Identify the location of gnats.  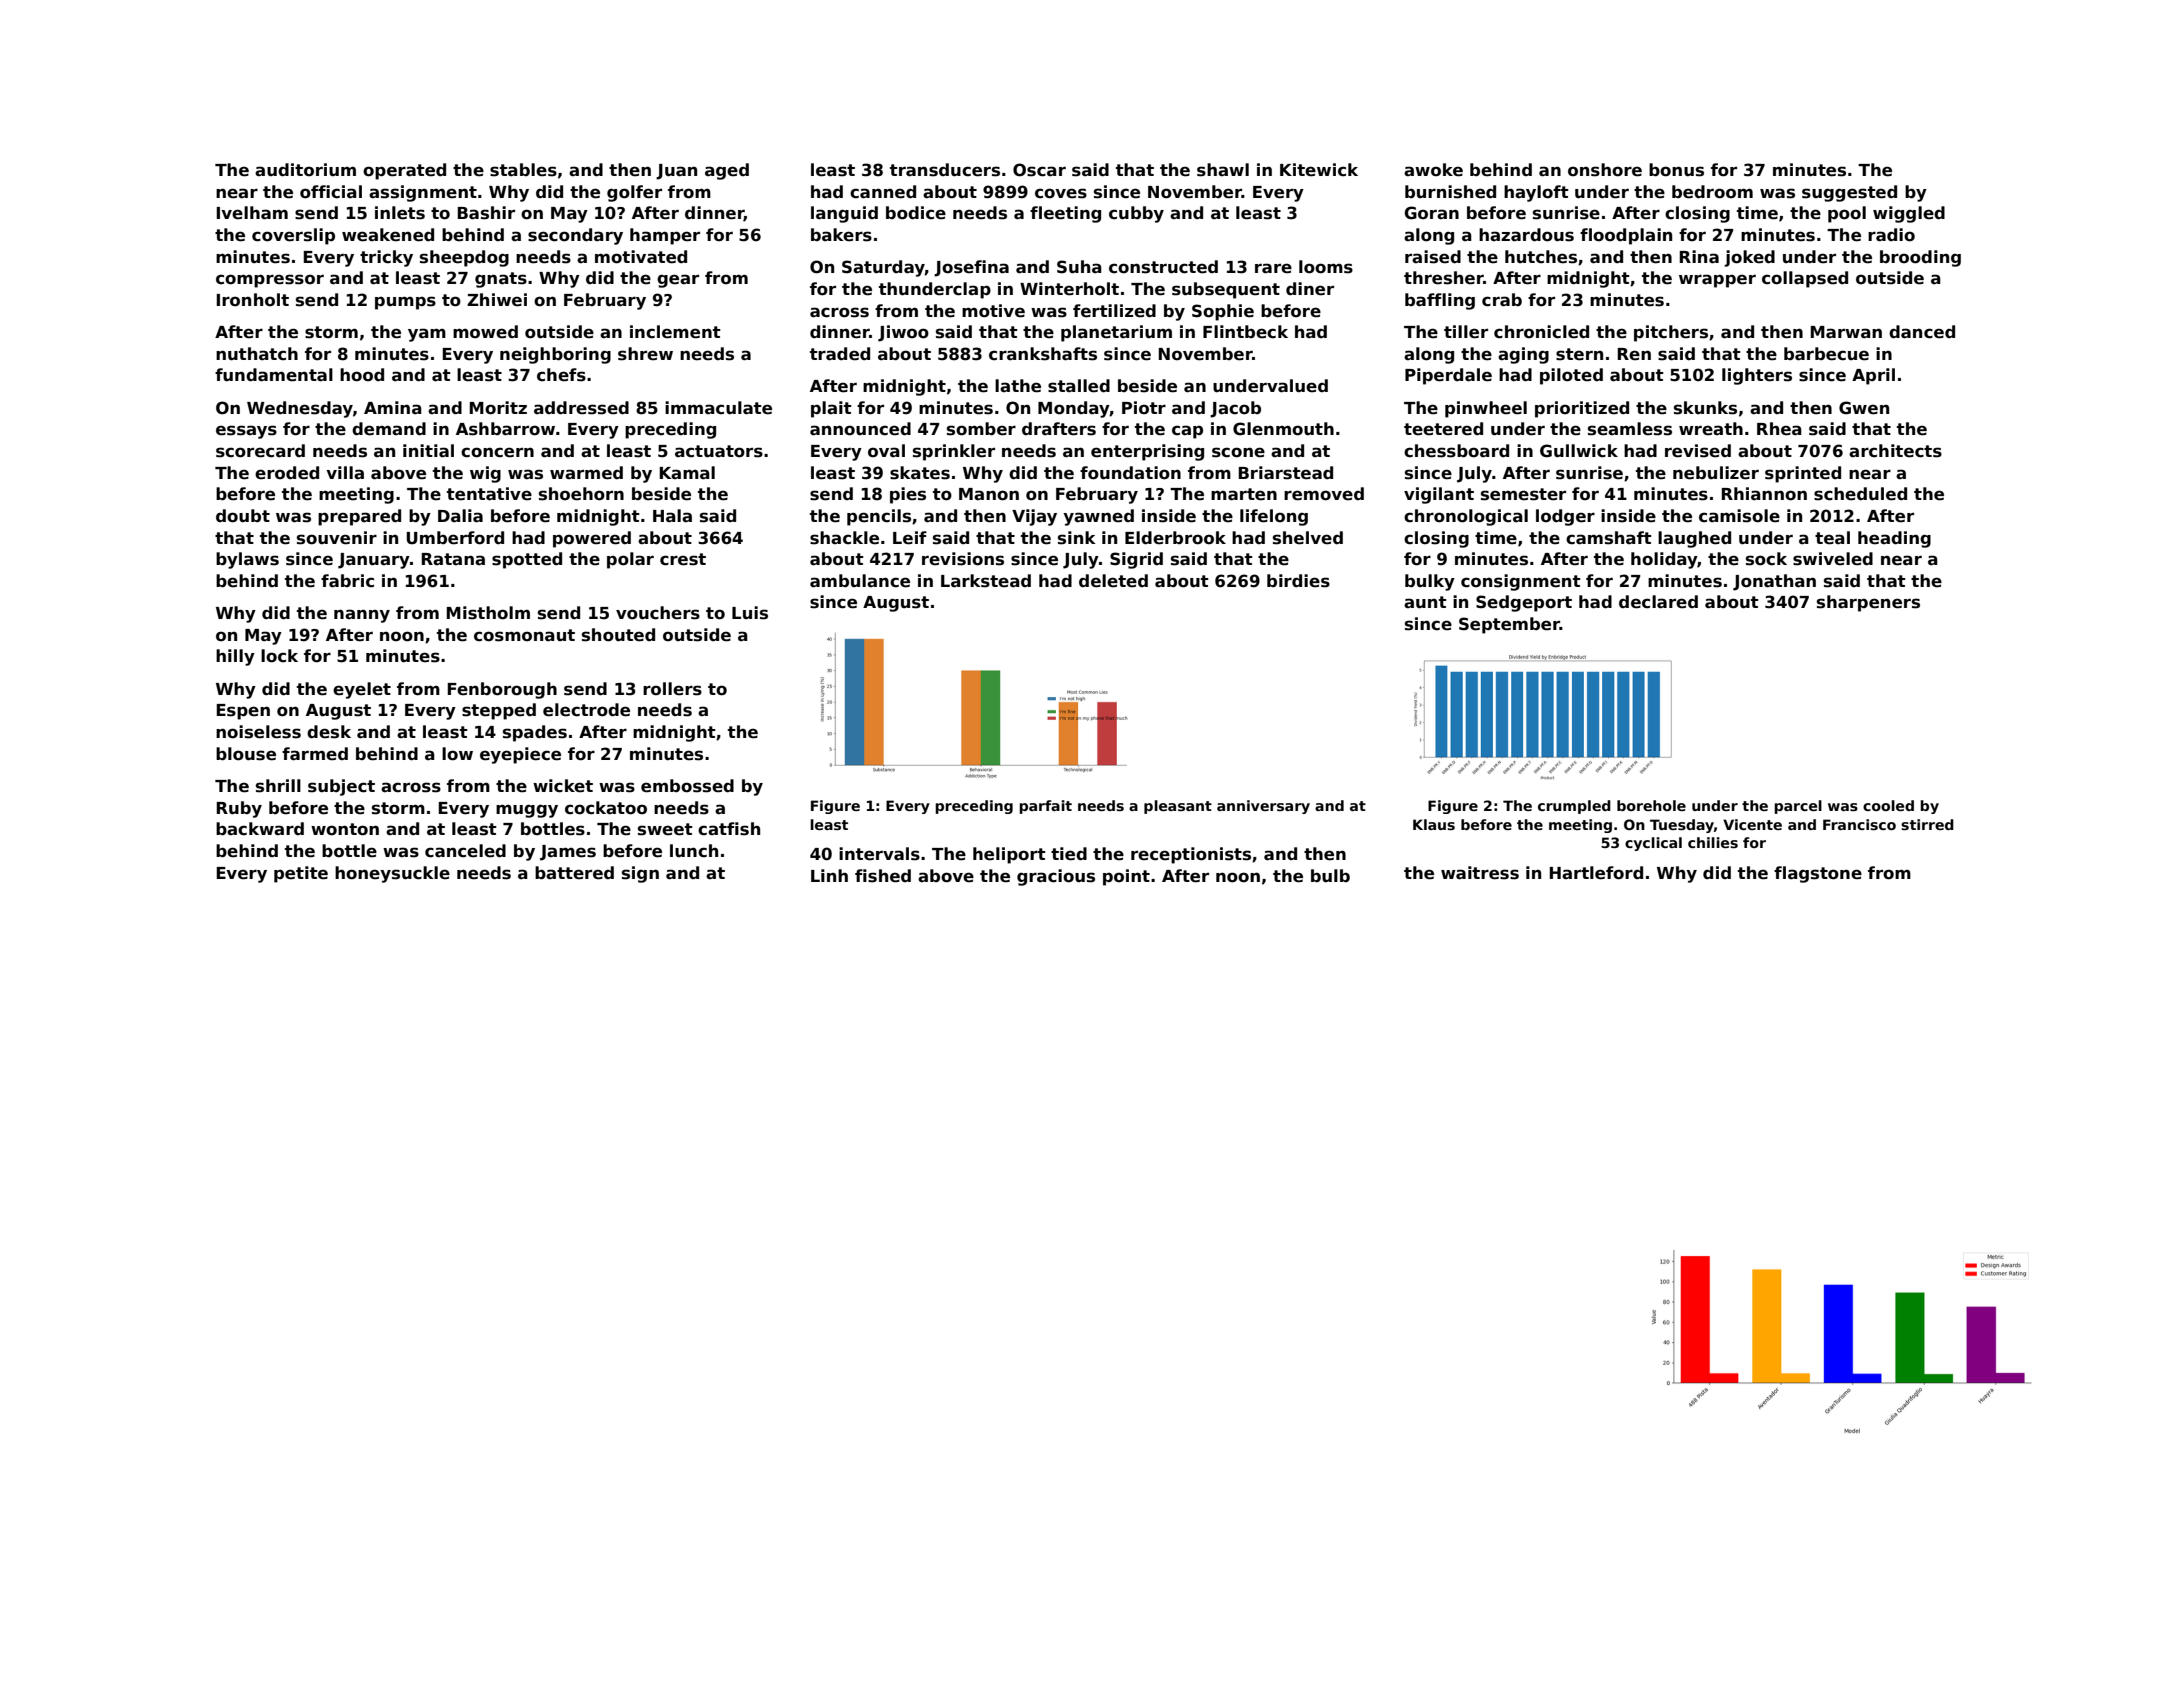
(501, 280).
